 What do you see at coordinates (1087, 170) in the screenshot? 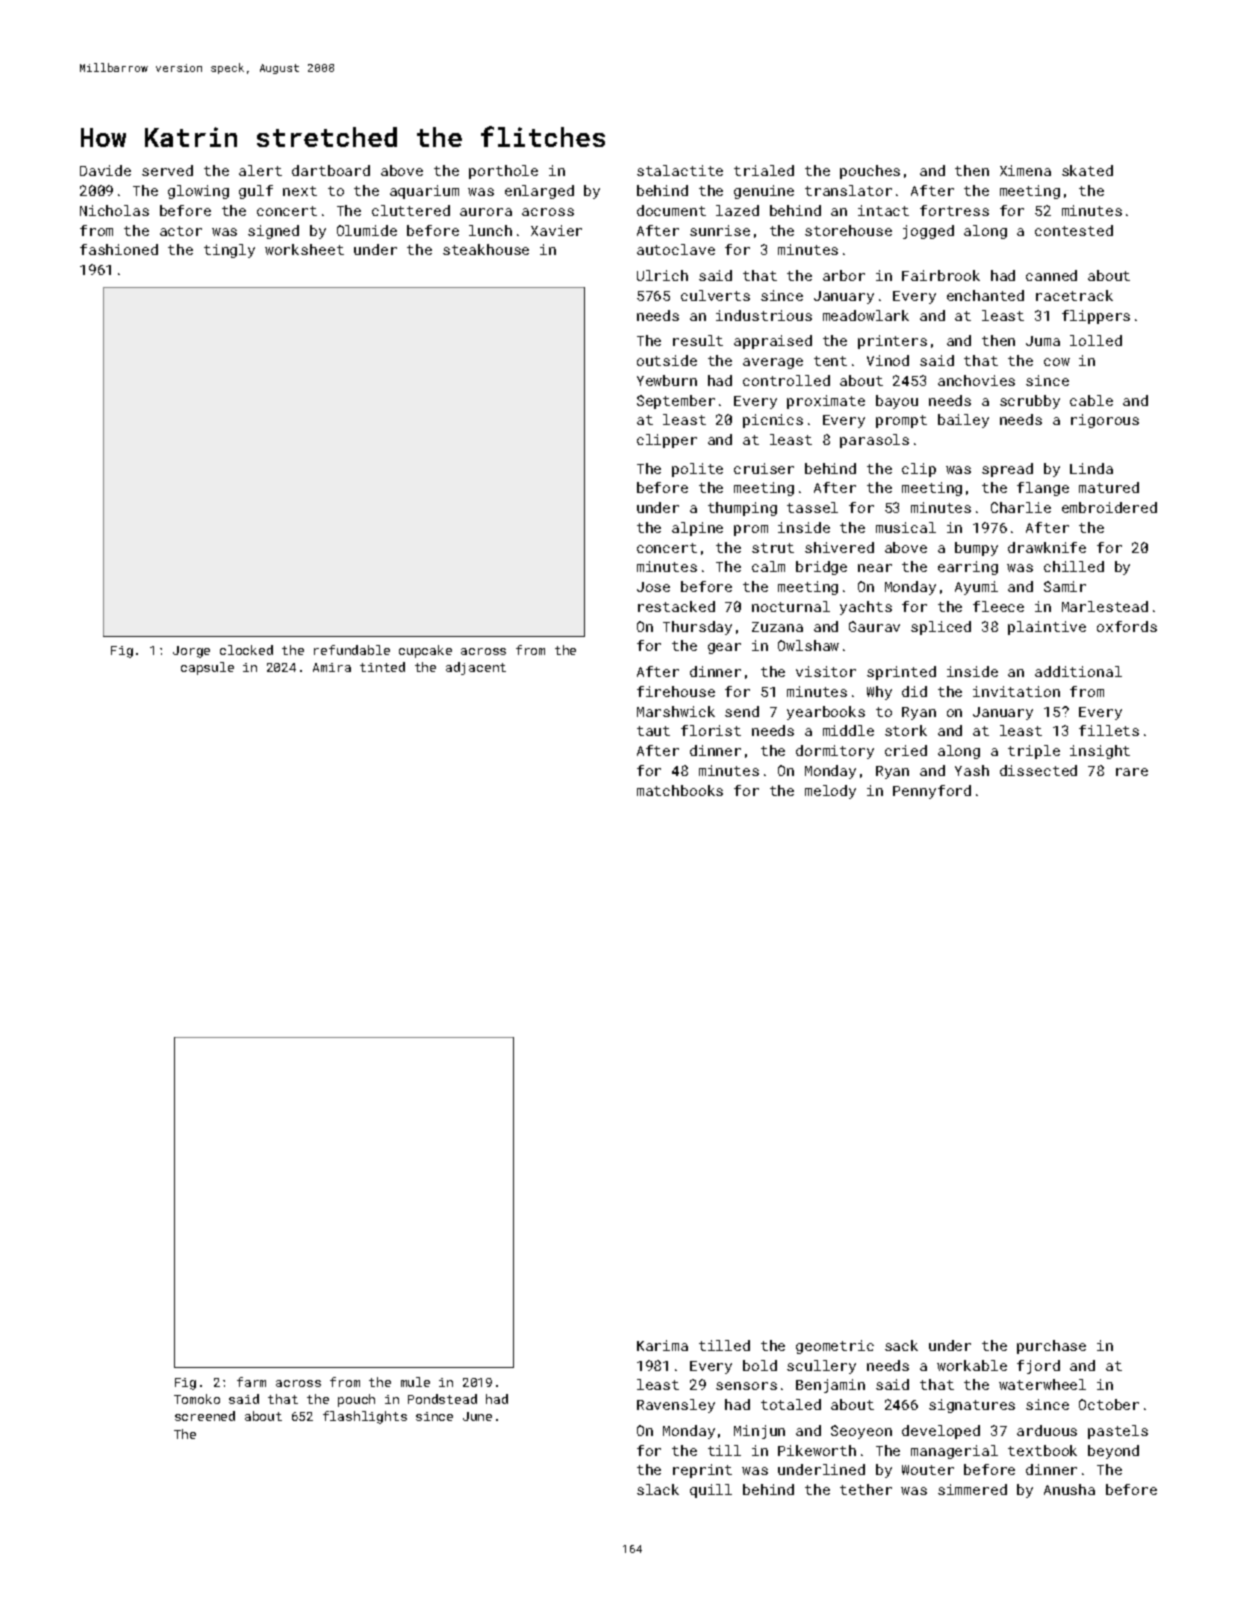
I see `skated` at bounding box center [1087, 170].
